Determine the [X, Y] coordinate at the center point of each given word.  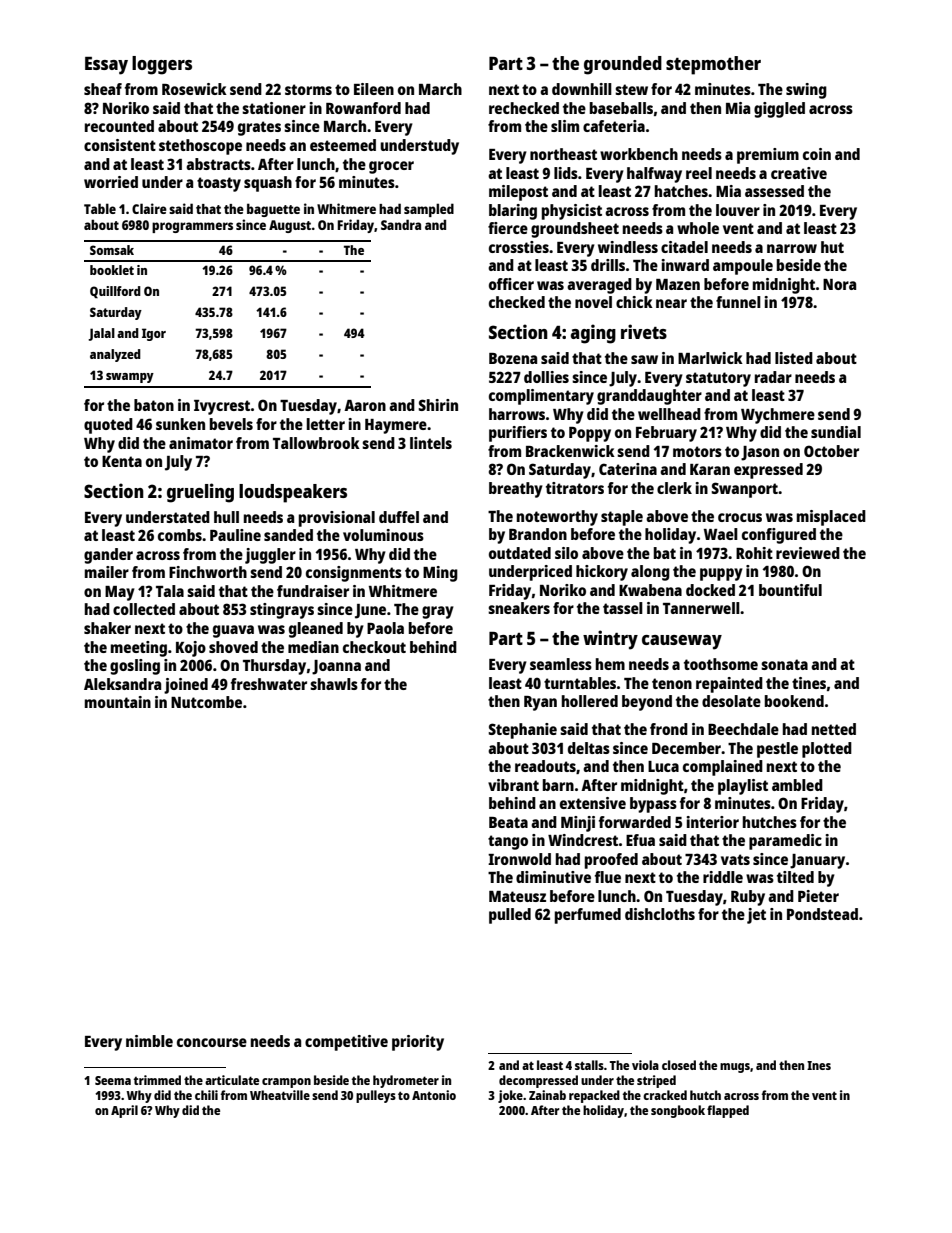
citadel [684, 247]
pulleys [376, 1096]
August [290, 226]
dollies [546, 377]
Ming [440, 574]
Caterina [628, 469]
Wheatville [280, 1095]
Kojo [191, 649]
